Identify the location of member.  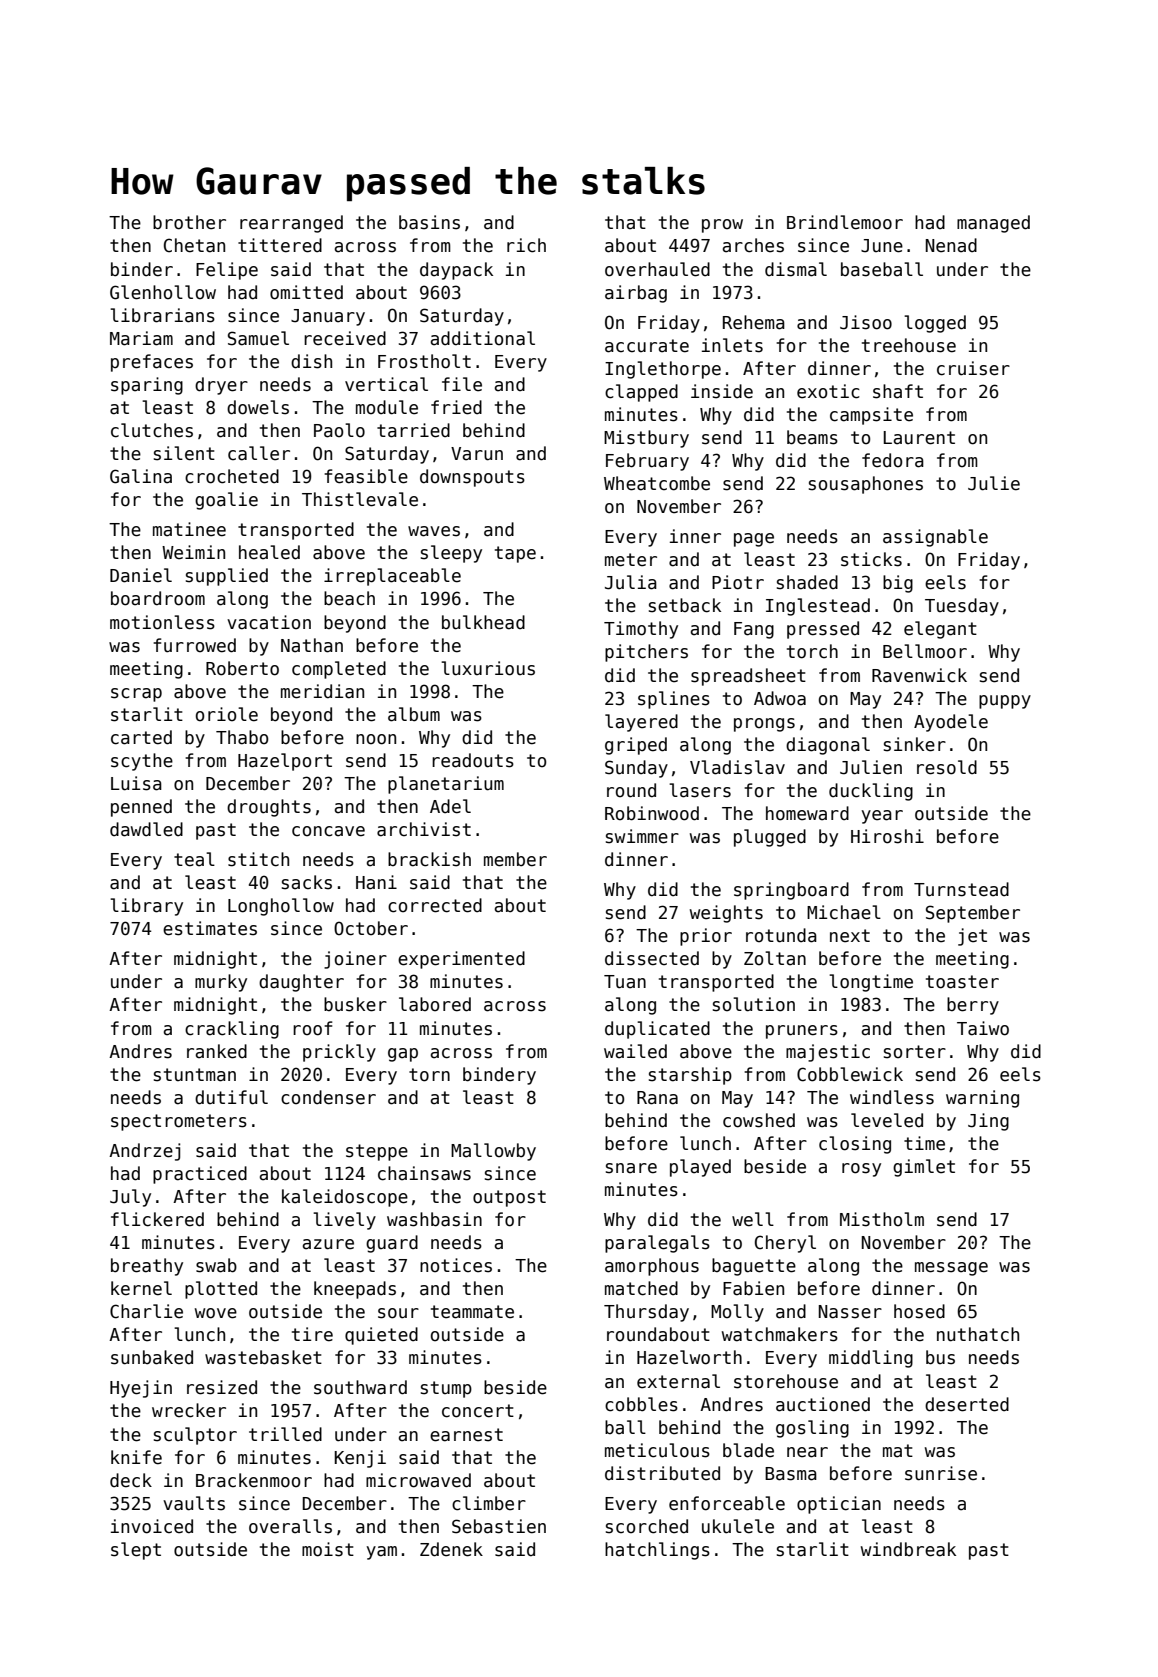
(515, 859).
